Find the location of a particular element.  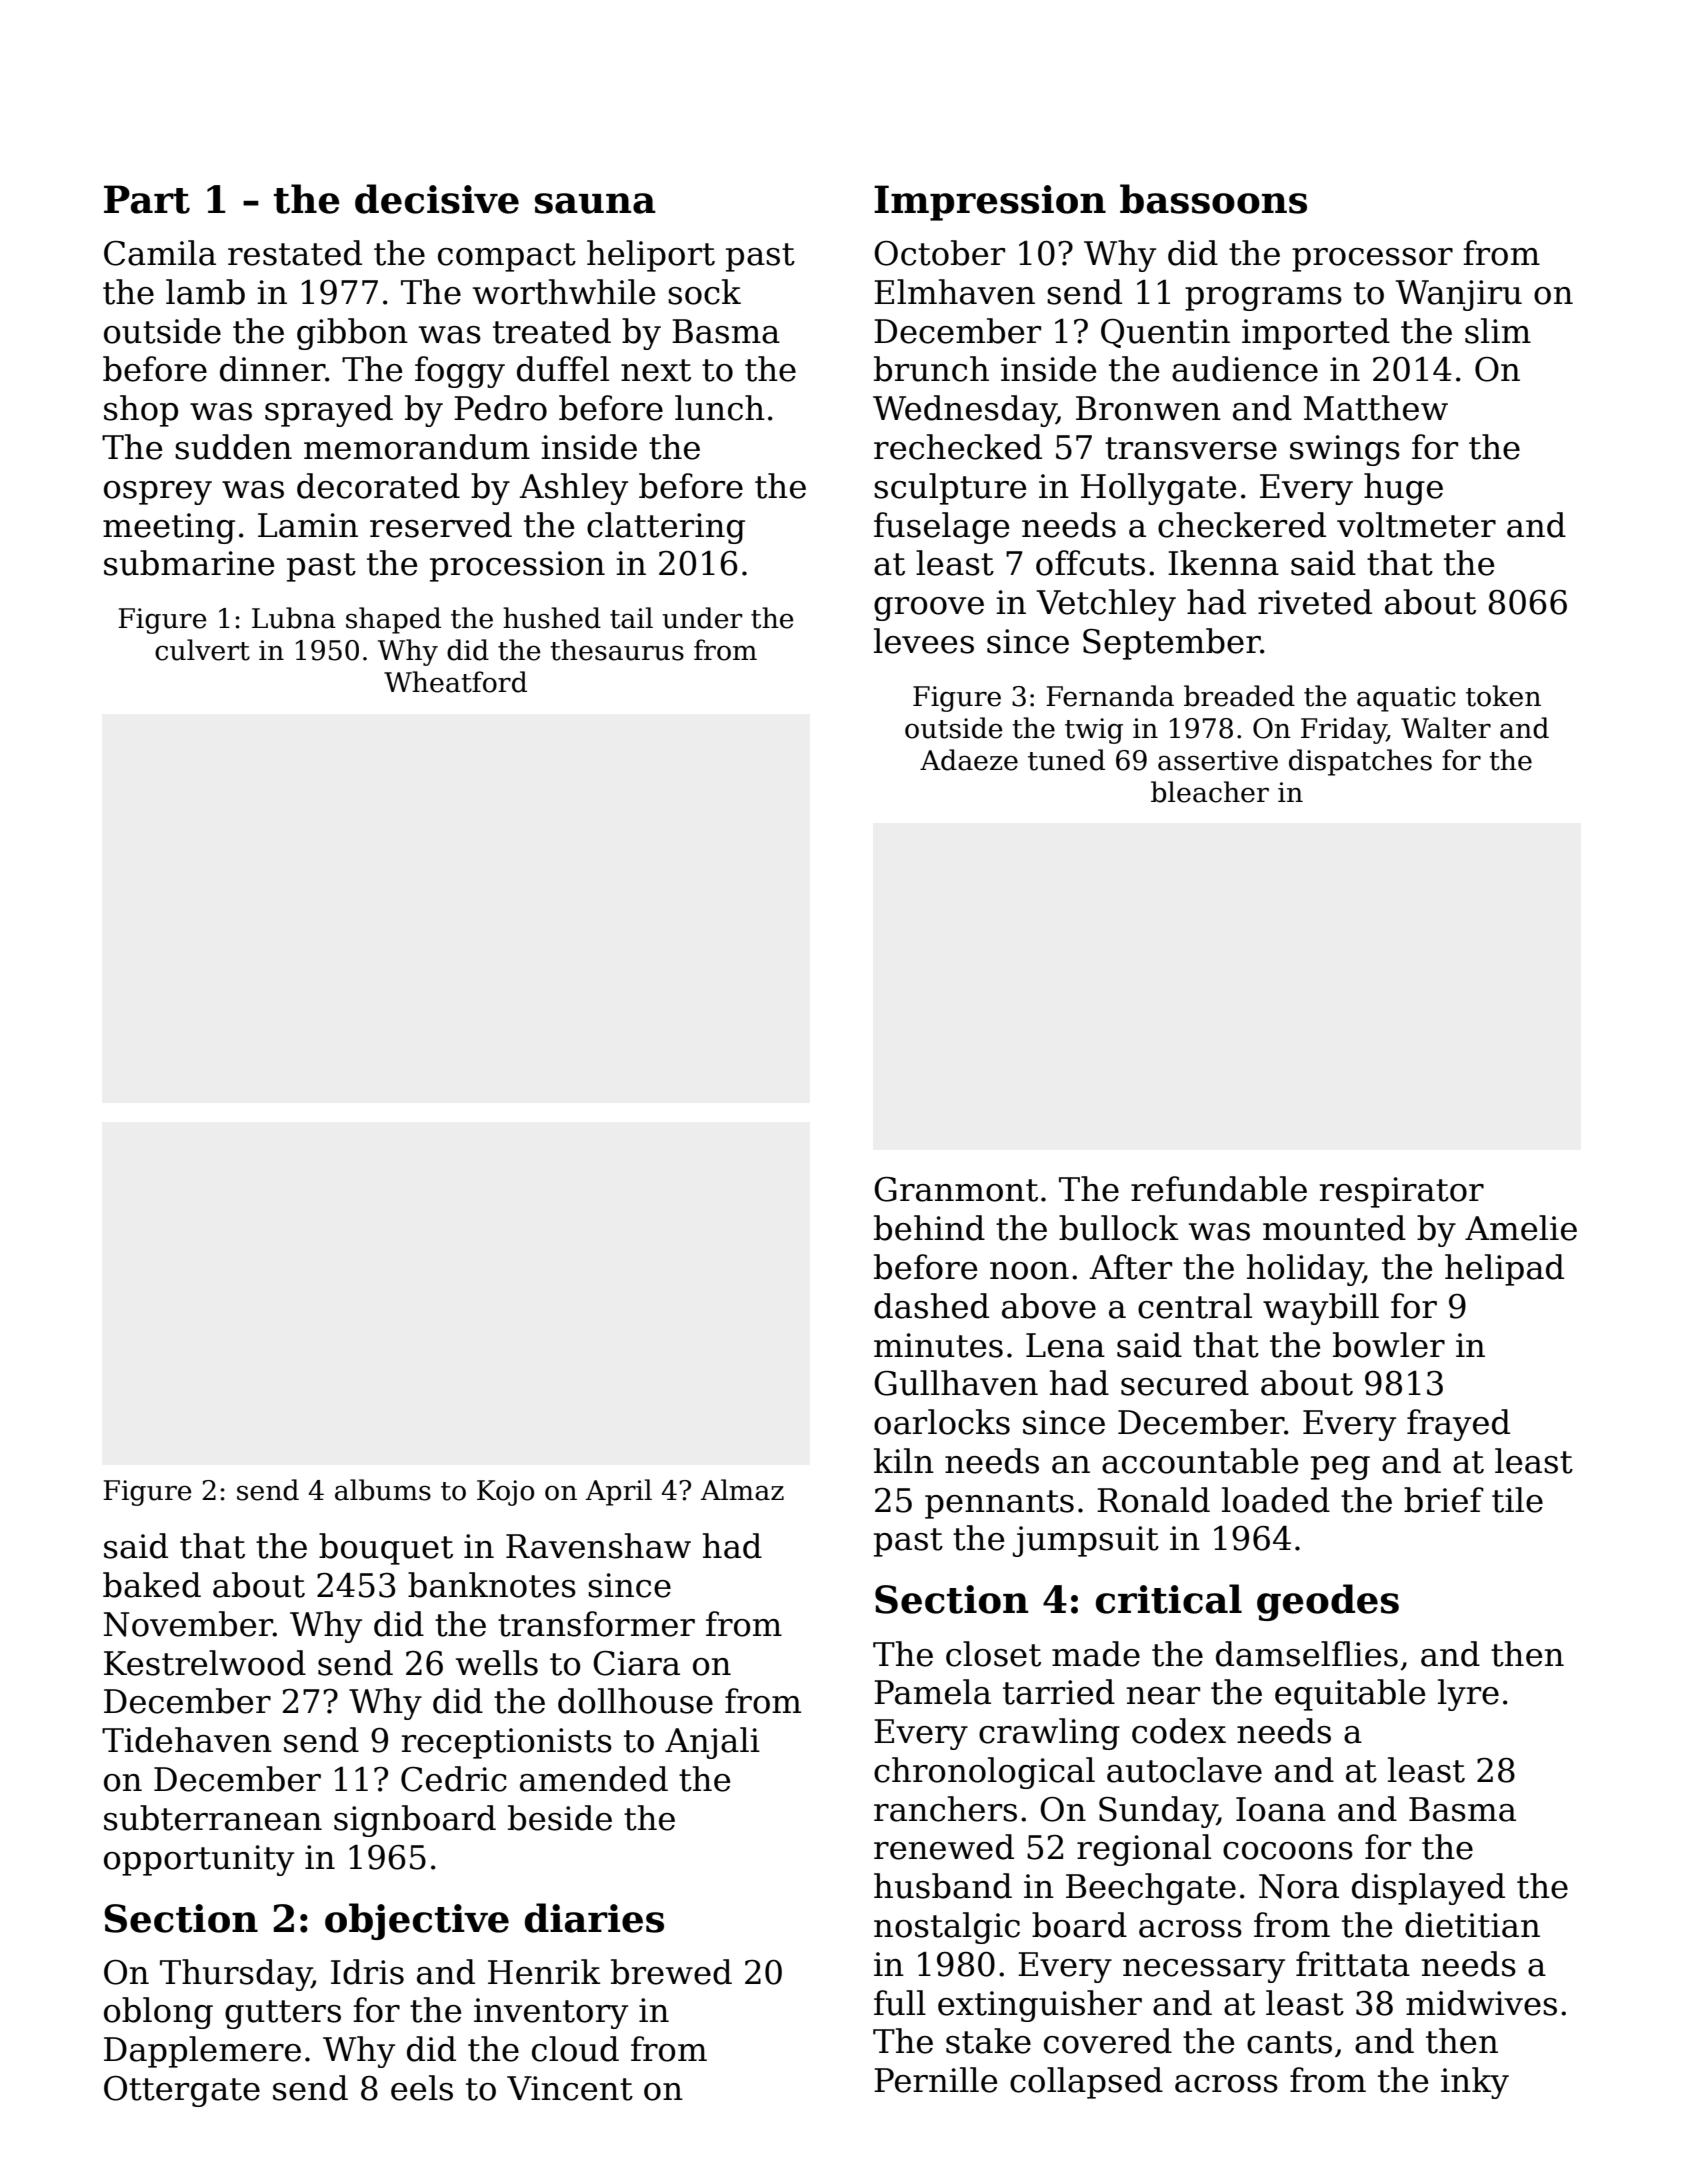

inky is located at coordinates (1475, 2083).
